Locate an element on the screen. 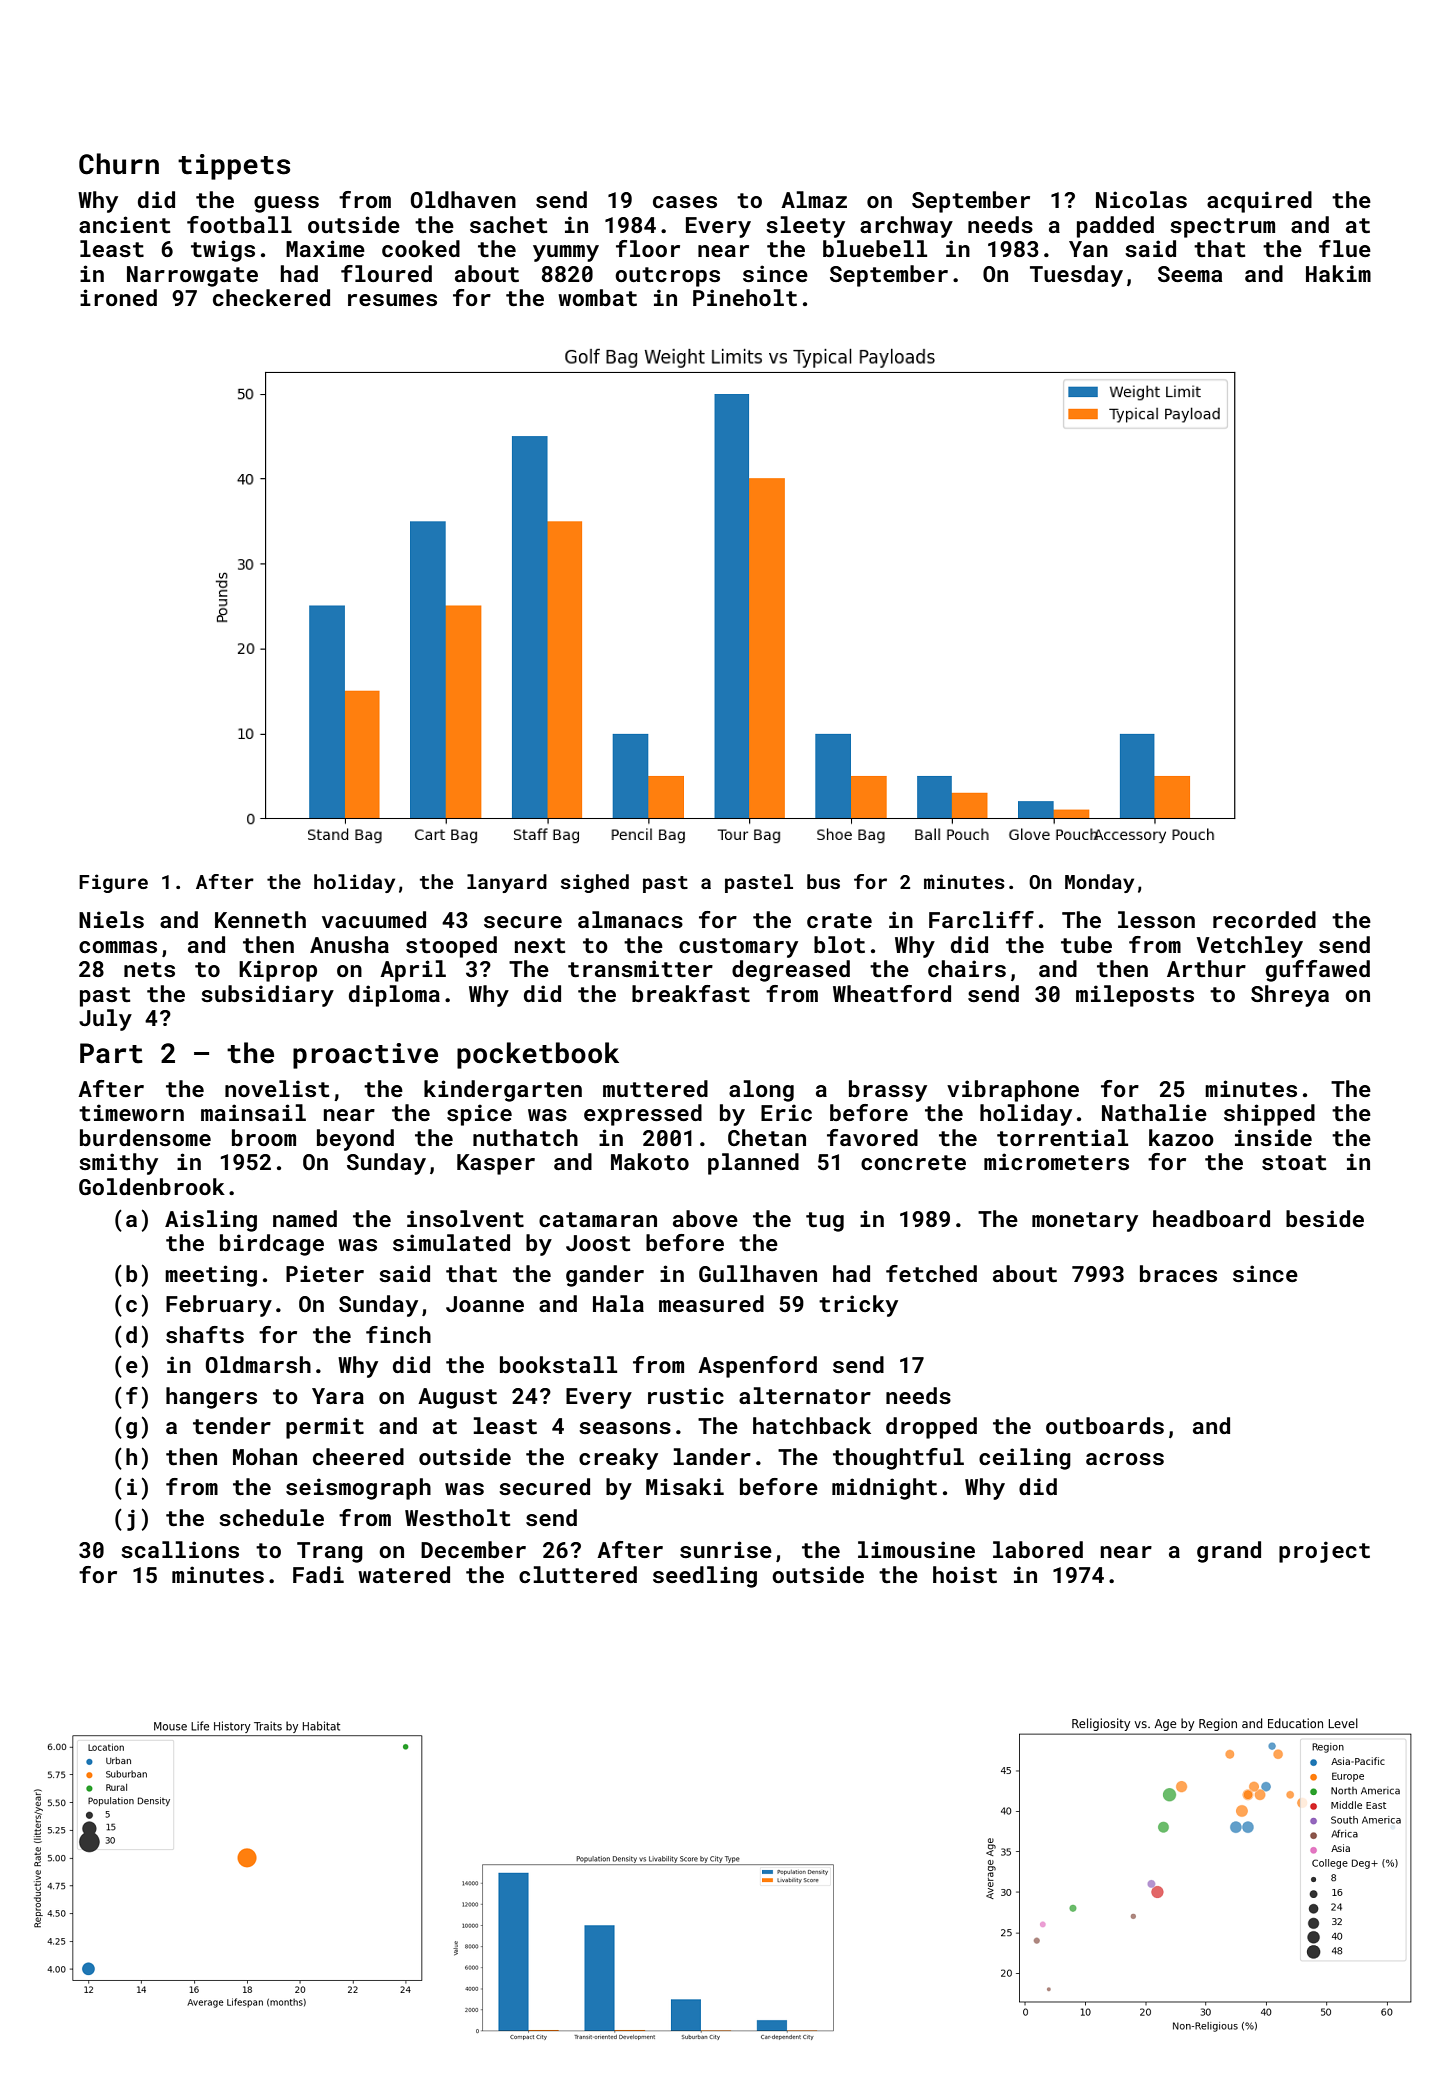 This screenshot has height=2100, width=1450. Hakim is located at coordinates (1338, 273).
